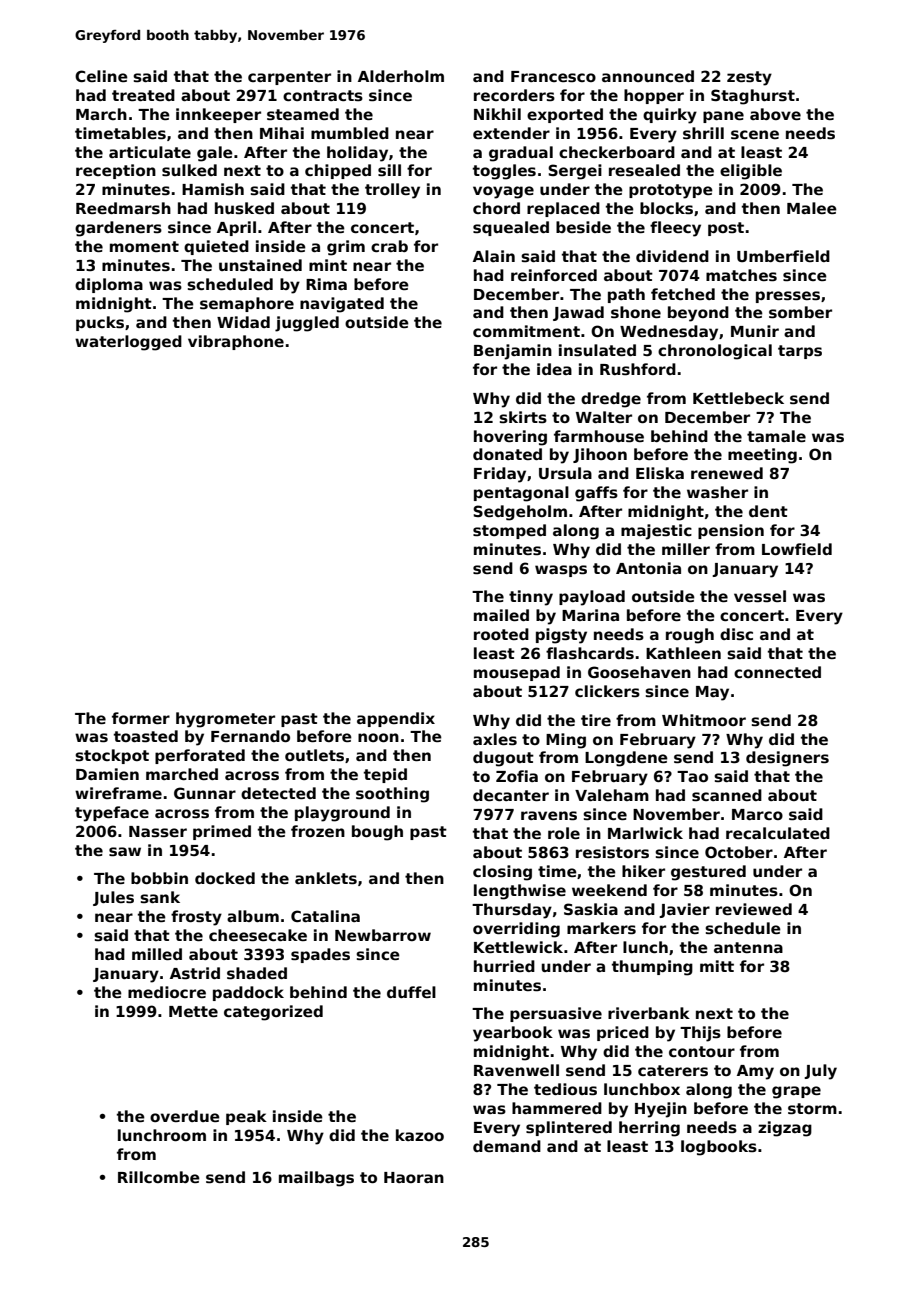 The height and width of the image is (1308, 924). What do you see at coordinates (141, 718) in the image?
I see `former` at bounding box center [141, 718].
